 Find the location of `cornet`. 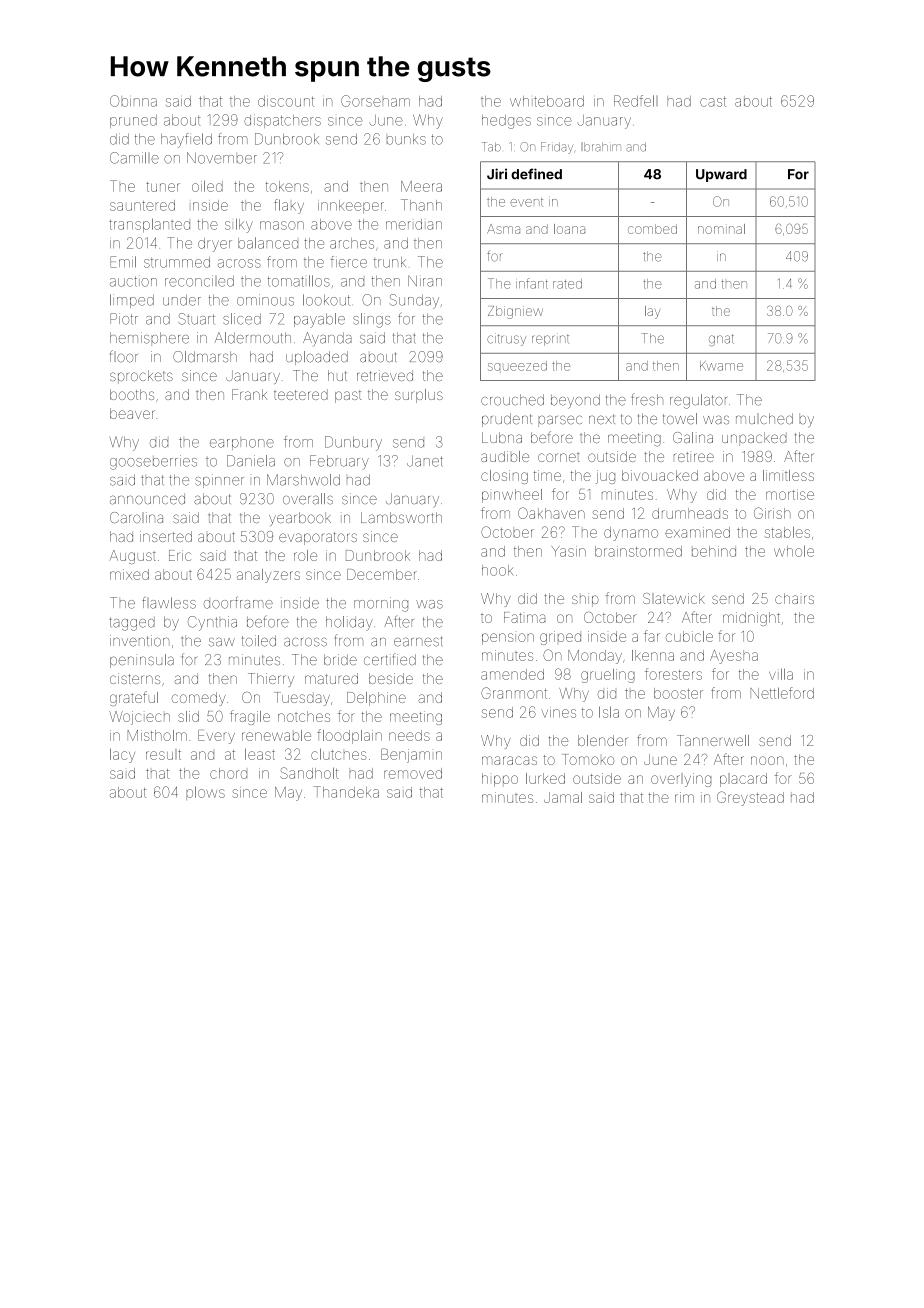

cornet is located at coordinates (559, 457).
